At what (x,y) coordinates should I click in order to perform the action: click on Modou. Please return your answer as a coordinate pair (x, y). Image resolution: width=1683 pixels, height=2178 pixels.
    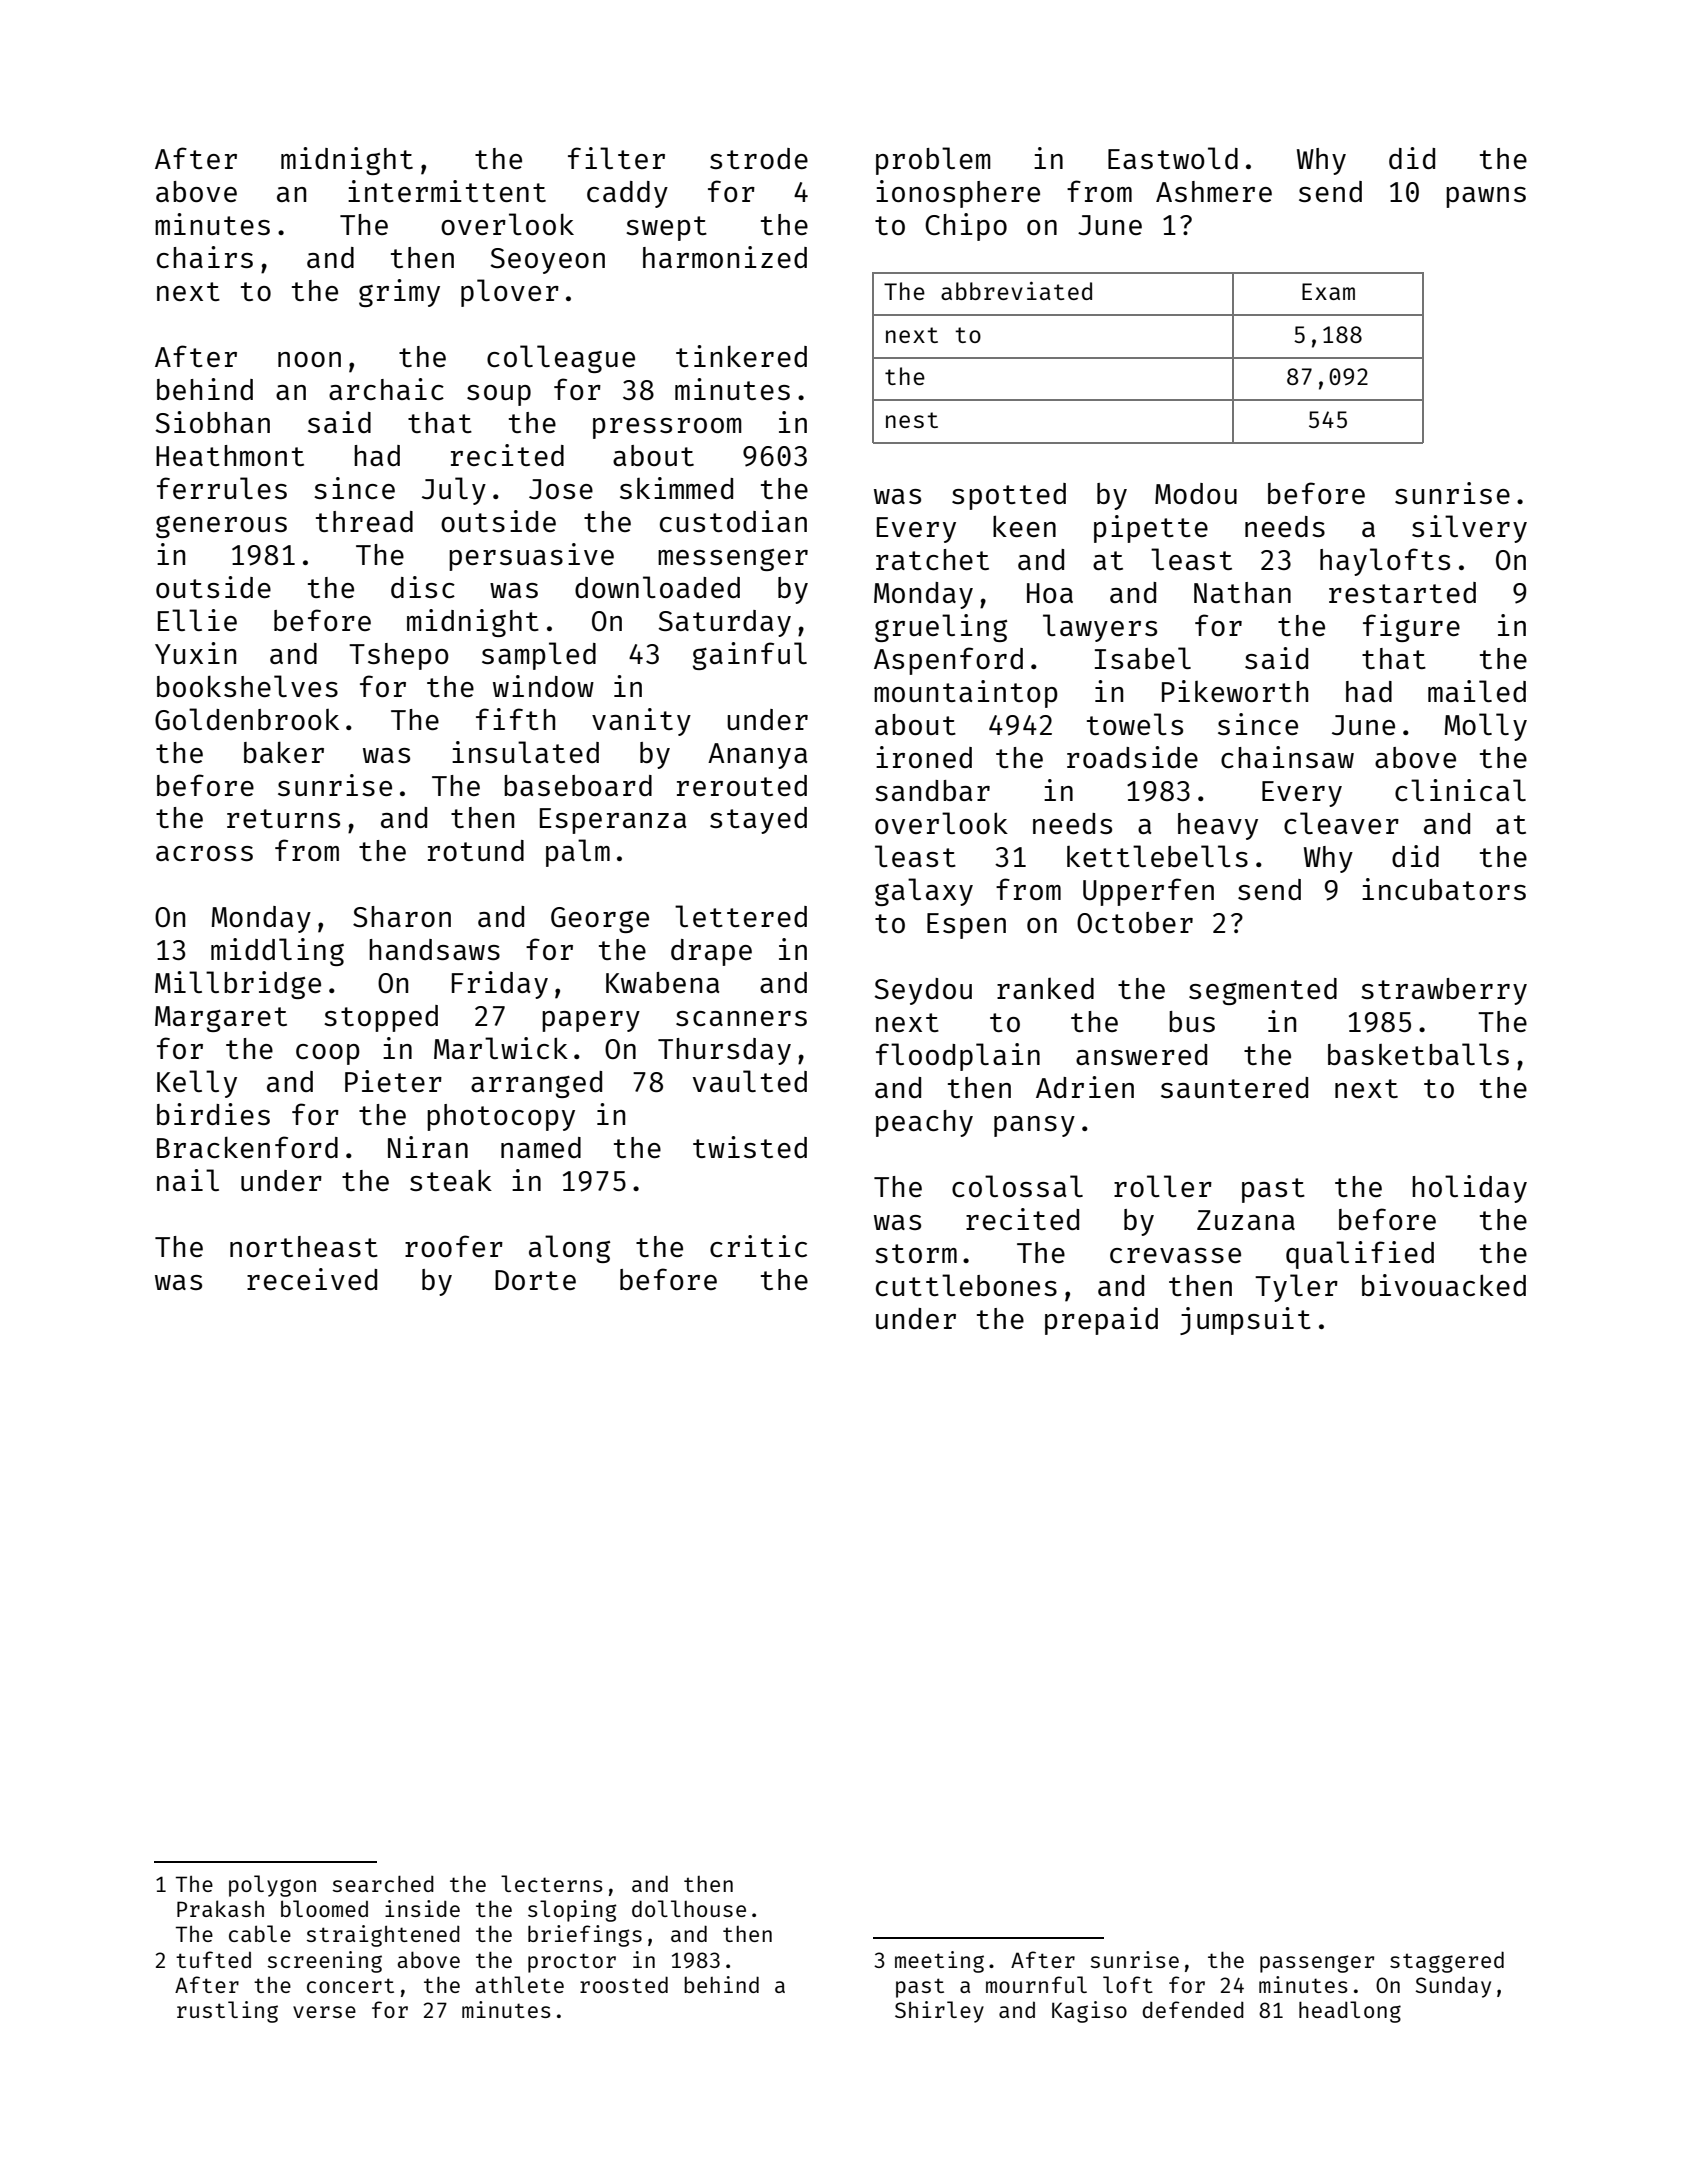
    Looking at the image, I should click on (1196, 493).
